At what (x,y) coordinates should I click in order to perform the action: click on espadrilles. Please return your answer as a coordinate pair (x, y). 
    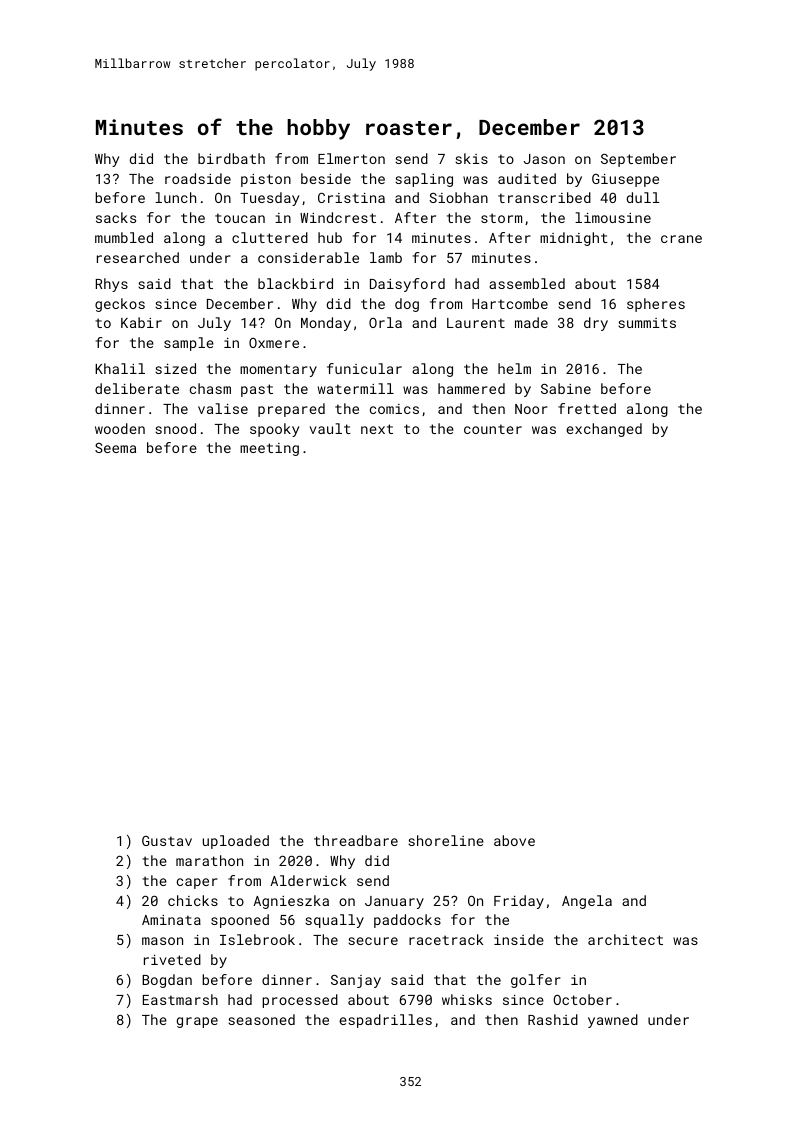
    Looking at the image, I should click on (385, 1021).
